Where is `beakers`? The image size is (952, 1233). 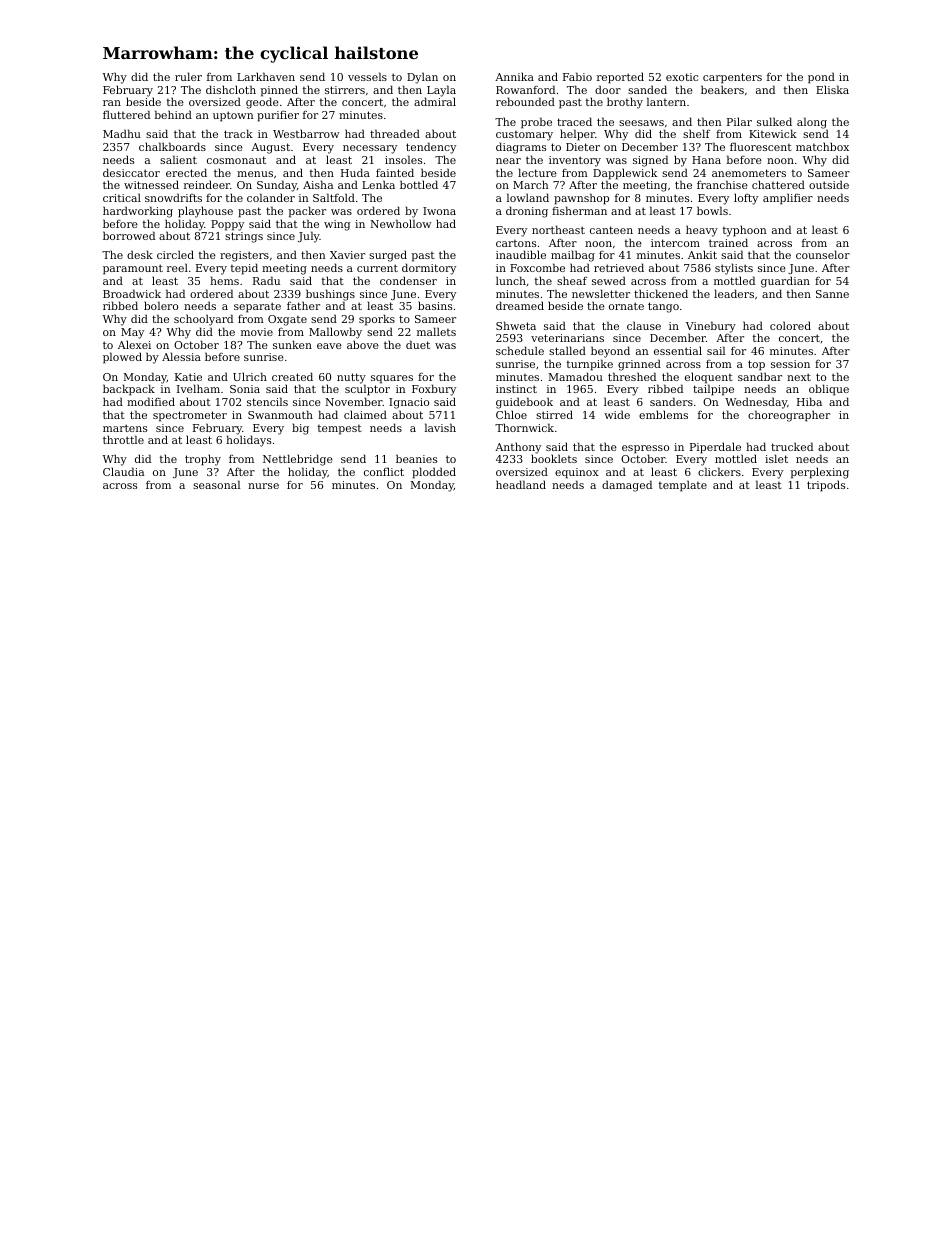 beakers is located at coordinates (722, 89).
